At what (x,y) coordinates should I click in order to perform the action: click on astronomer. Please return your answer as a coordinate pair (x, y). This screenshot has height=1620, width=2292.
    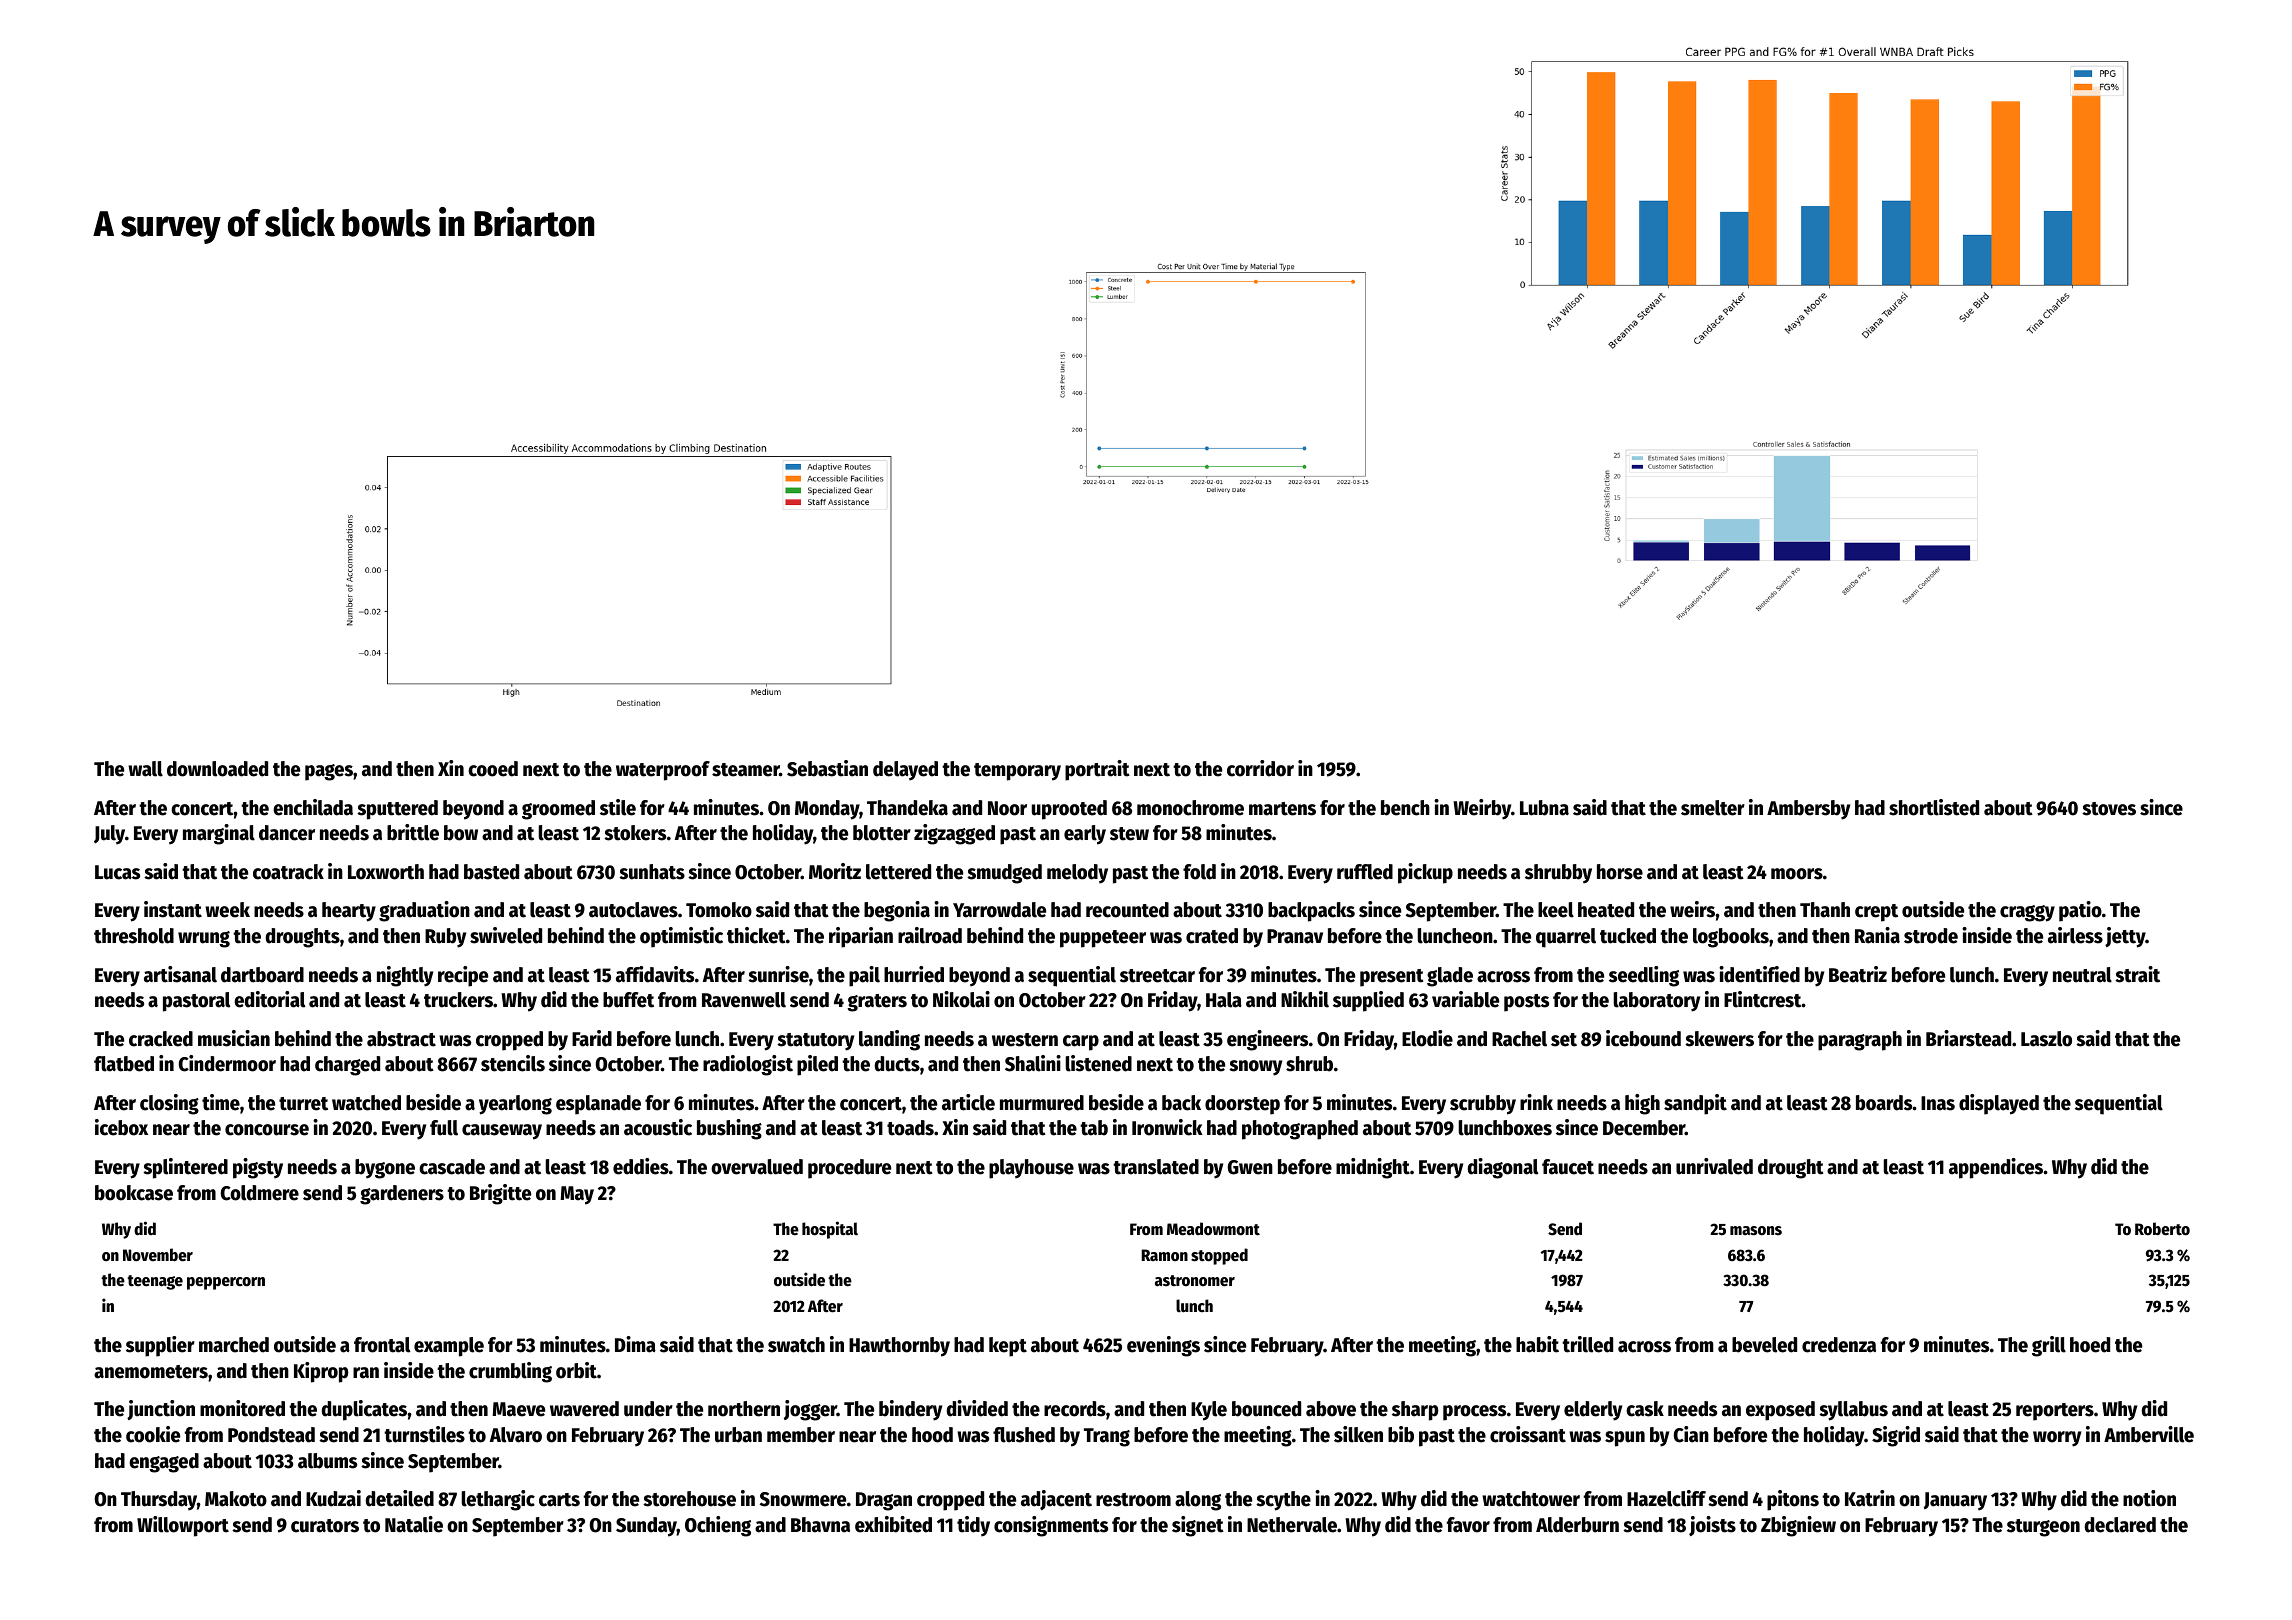
    Looking at the image, I should click on (1195, 1281).
